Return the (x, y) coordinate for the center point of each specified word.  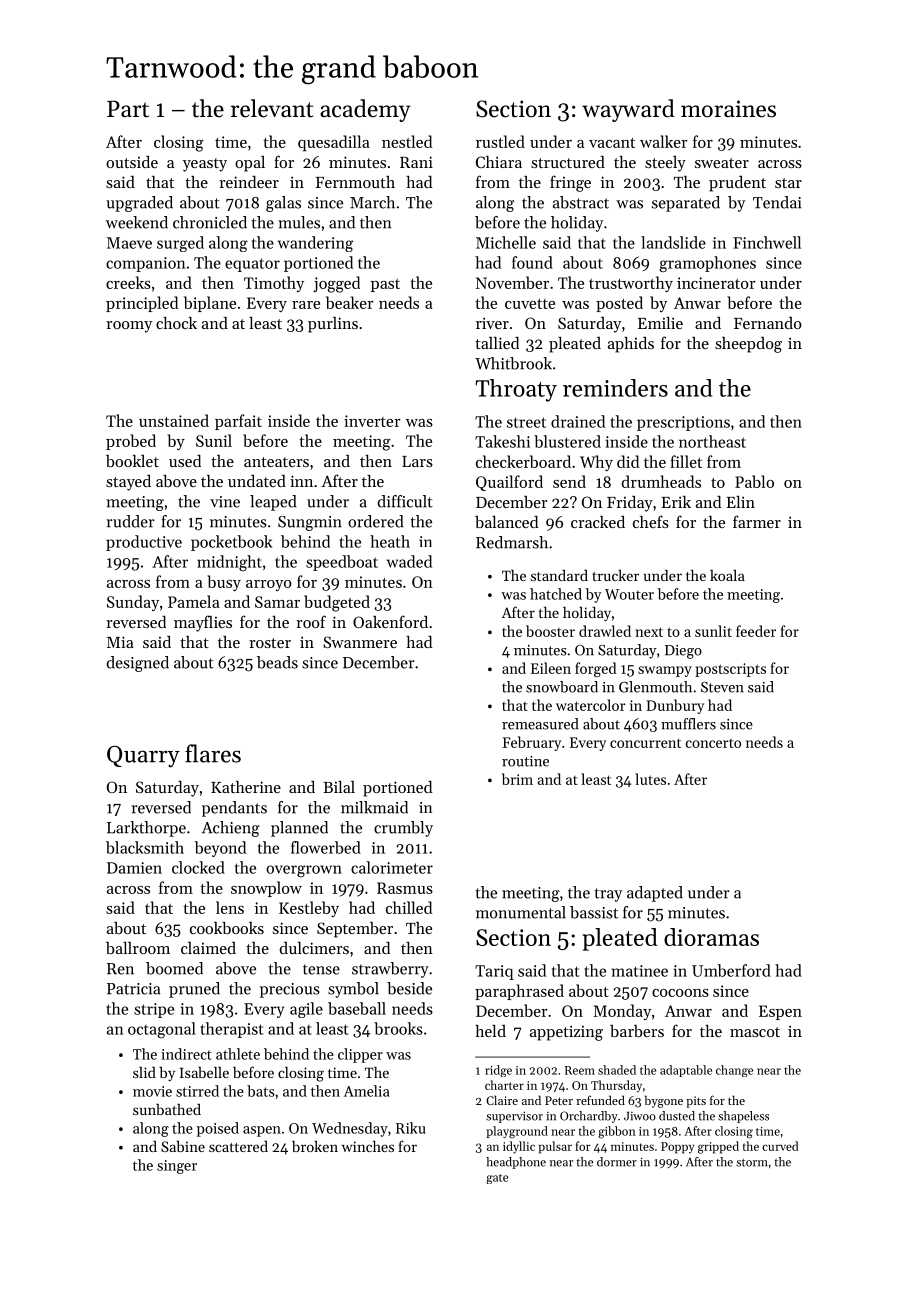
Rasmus (405, 888)
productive (144, 543)
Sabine (183, 1146)
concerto (713, 743)
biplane (210, 304)
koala (727, 575)
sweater (722, 163)
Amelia (367, 1091)
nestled (407, 141)
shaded (617, 1070)
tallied (497, 343)
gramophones (708, 264)
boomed (174, 968)
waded (409, 561)
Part (128, 109)
